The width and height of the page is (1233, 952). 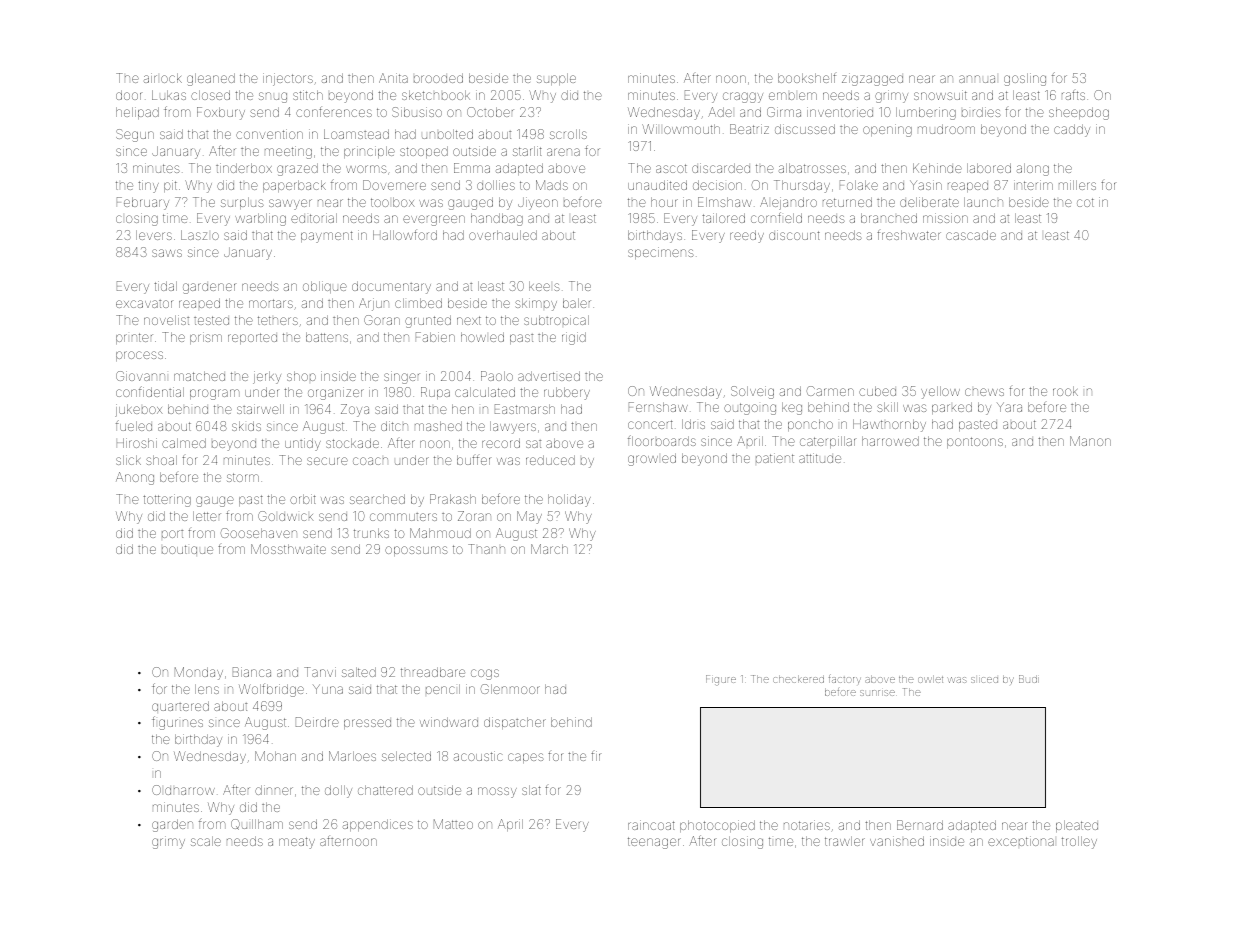 I want to click on dispatcher, so click(x=515, y=723).
